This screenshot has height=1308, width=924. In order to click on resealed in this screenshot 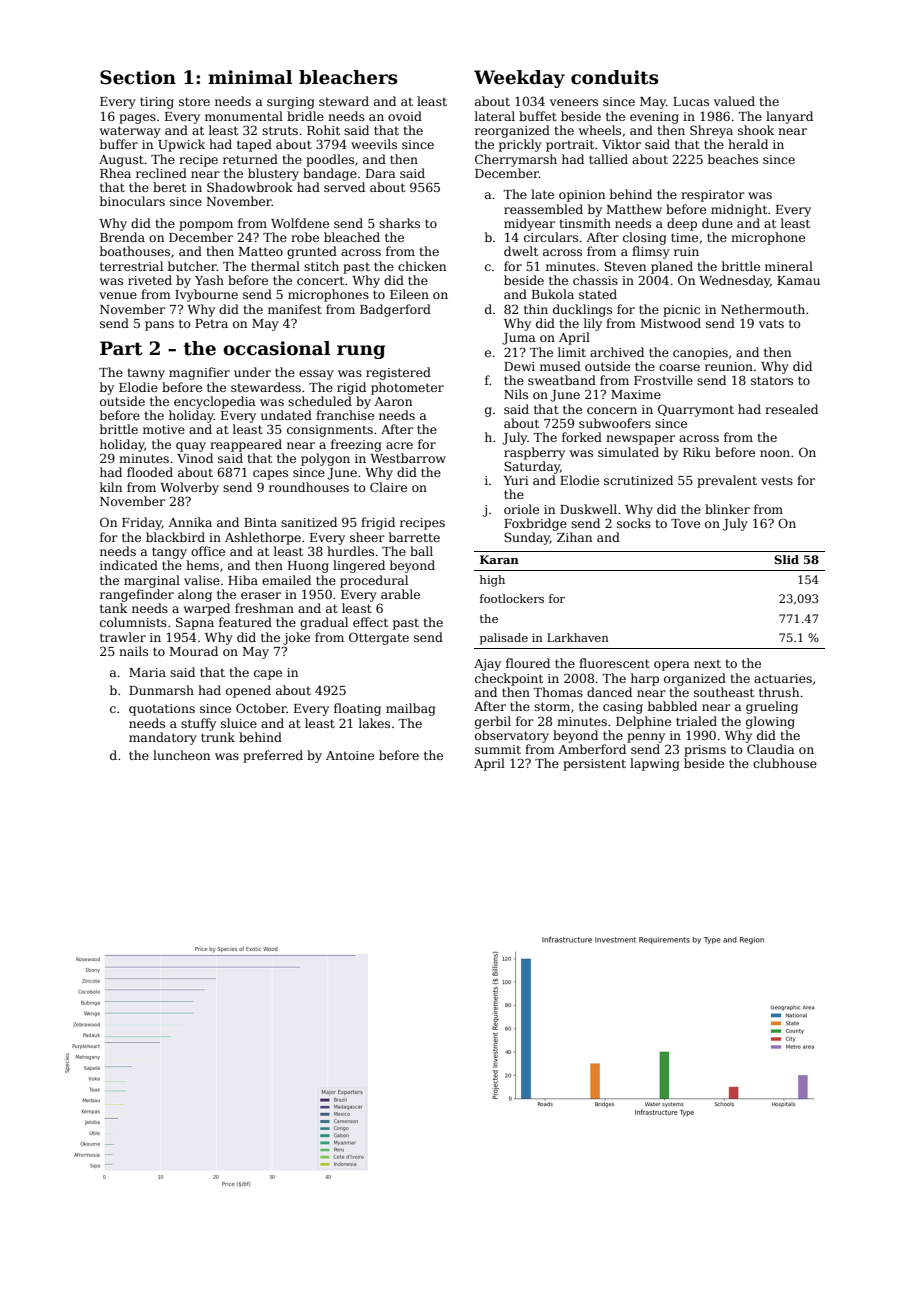, I will do `click(791, 409)`.
